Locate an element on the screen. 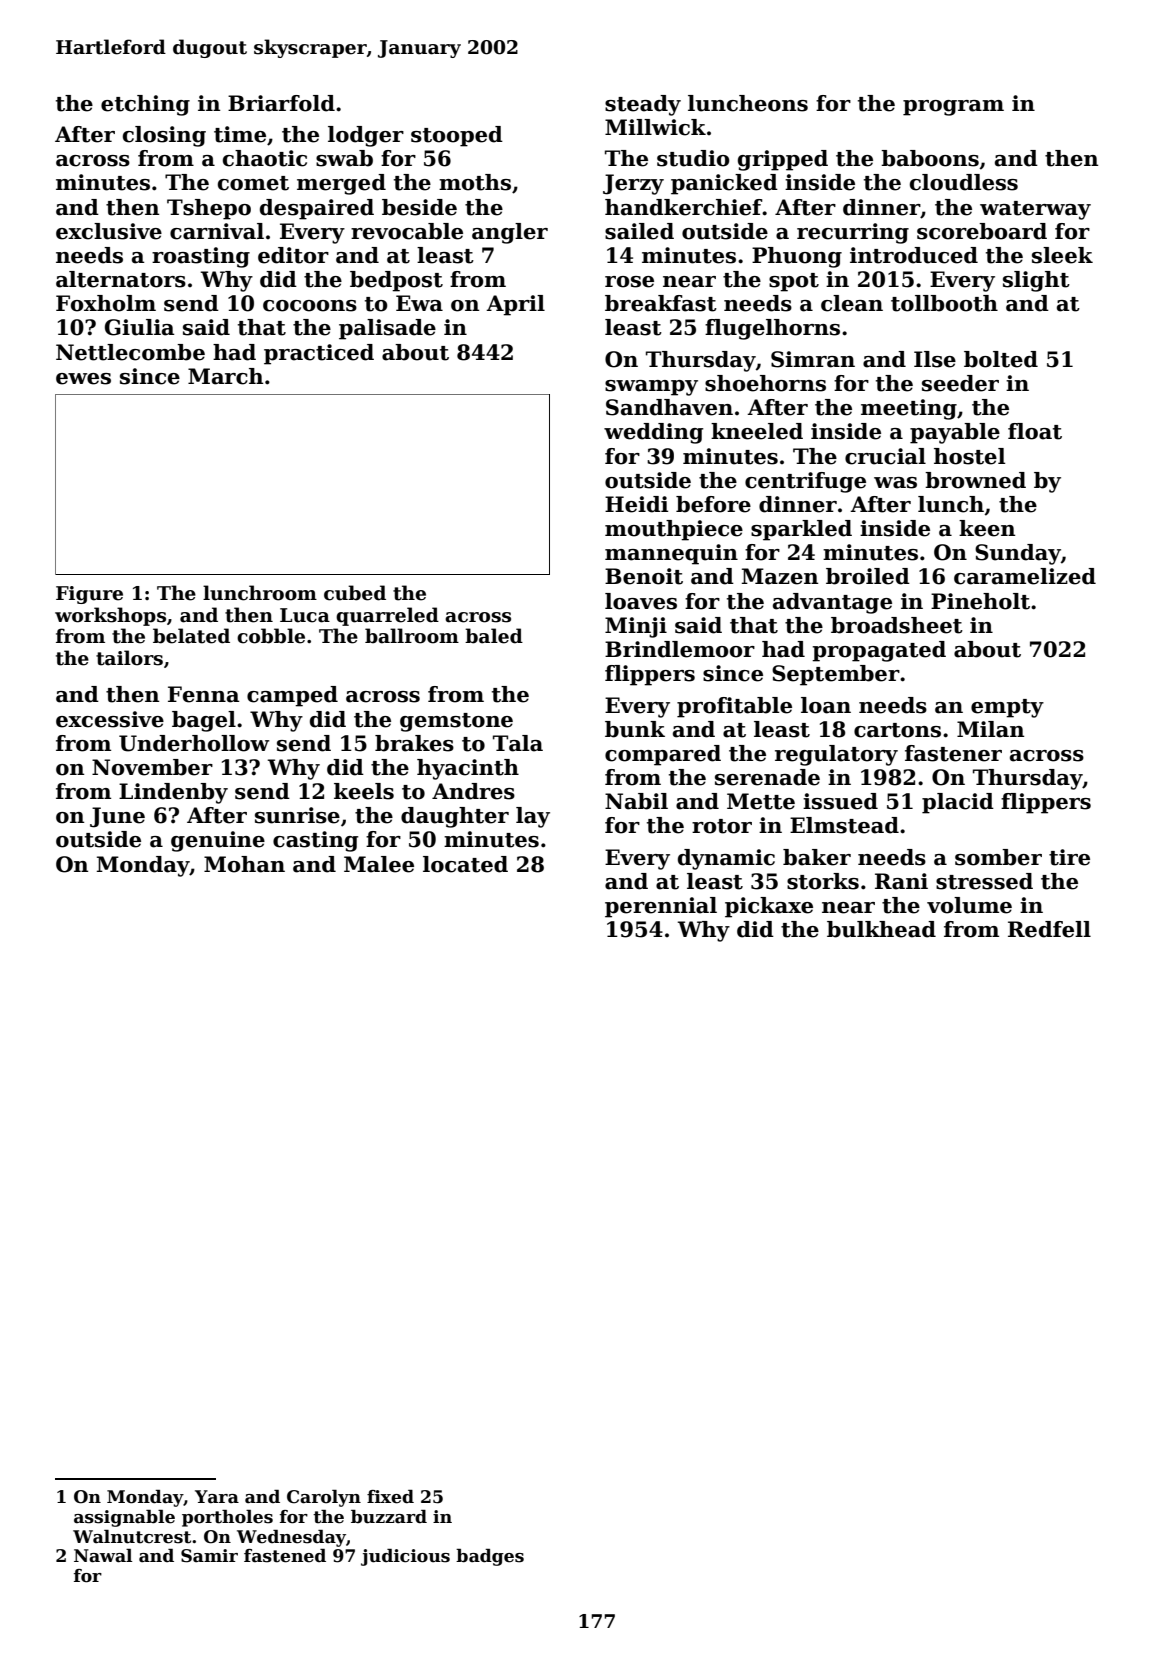 Image resolution: width=1155 pixels, height=1673 pixels. badges is located at coordinates (490, 1557).
